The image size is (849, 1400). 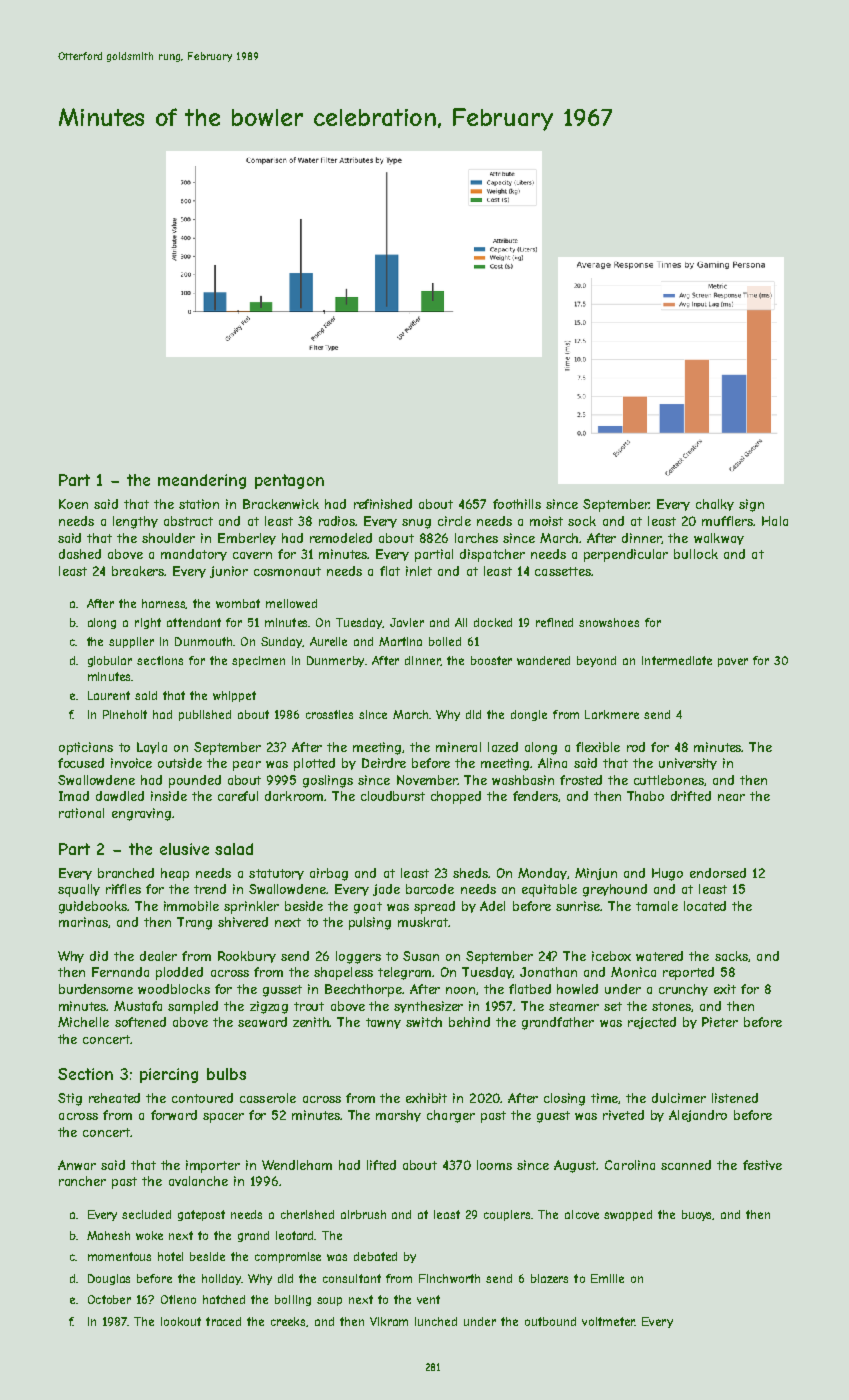 What do you see at coordinates (751, 505) in the screenshot?
I see `sign` at bounding box center [751, 505].
